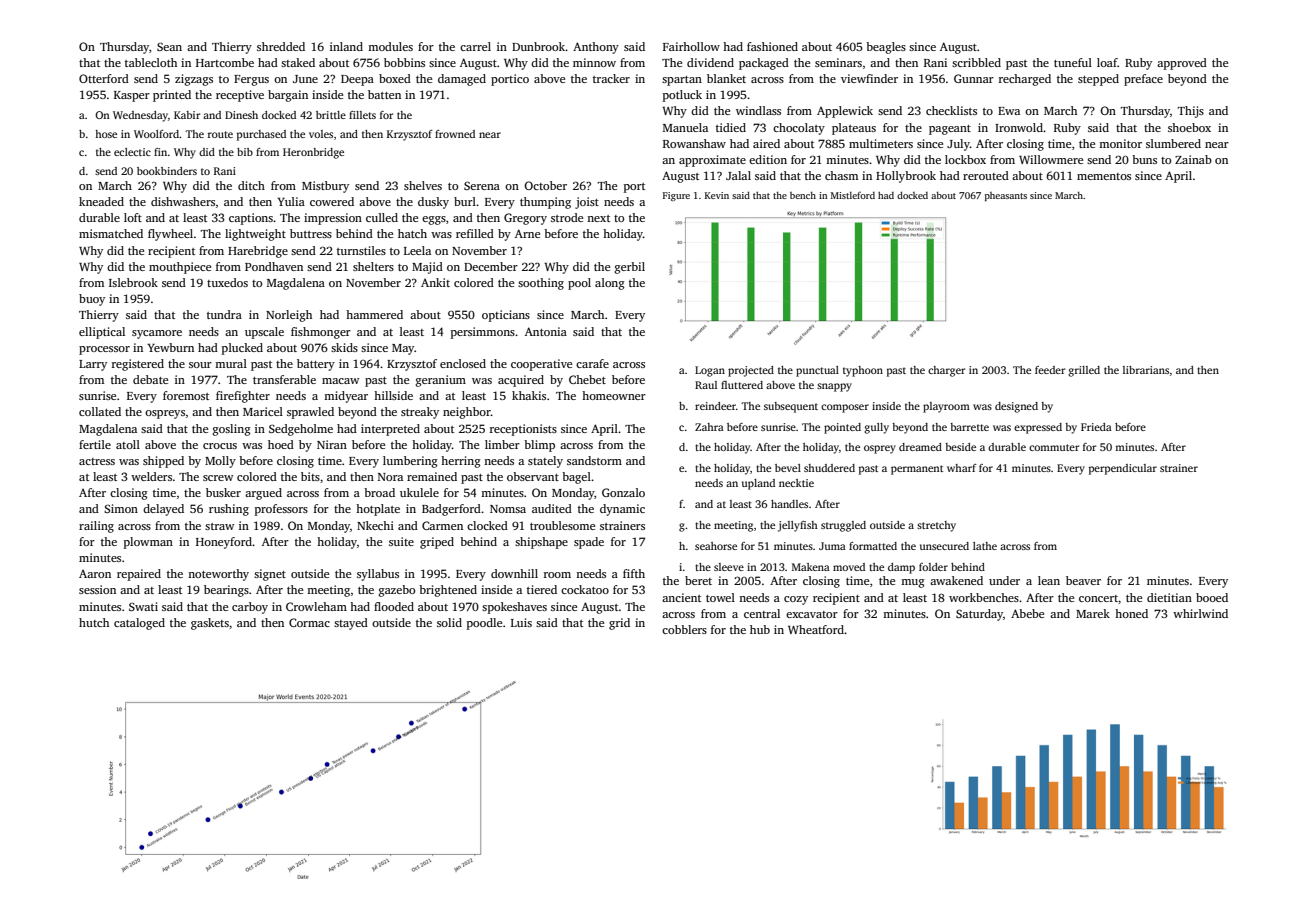 This document has height=924, width=1308. I want to click on shredded, so click(281, 46).
